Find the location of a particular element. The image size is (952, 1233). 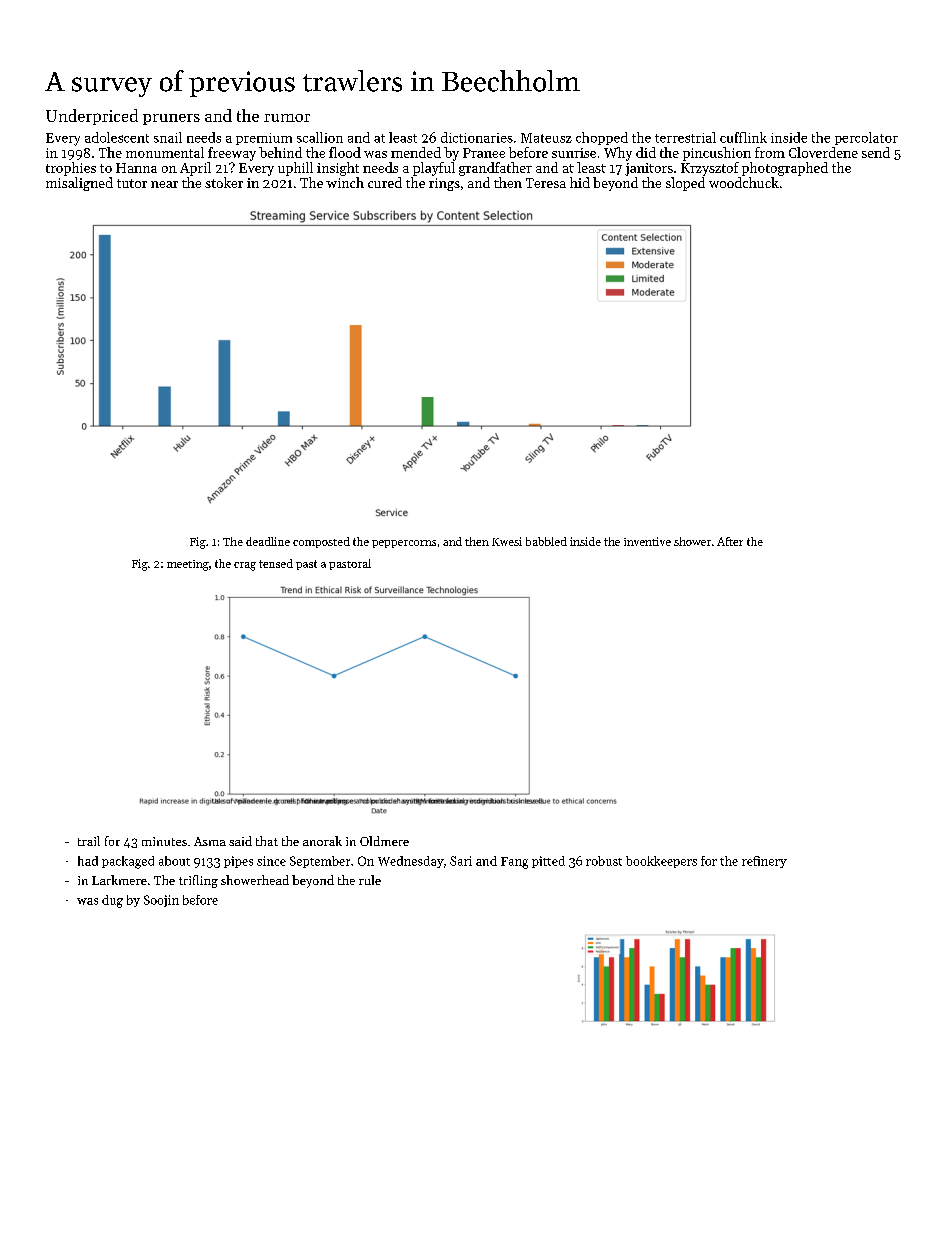

inventive is located at coordinates (647, 541).
